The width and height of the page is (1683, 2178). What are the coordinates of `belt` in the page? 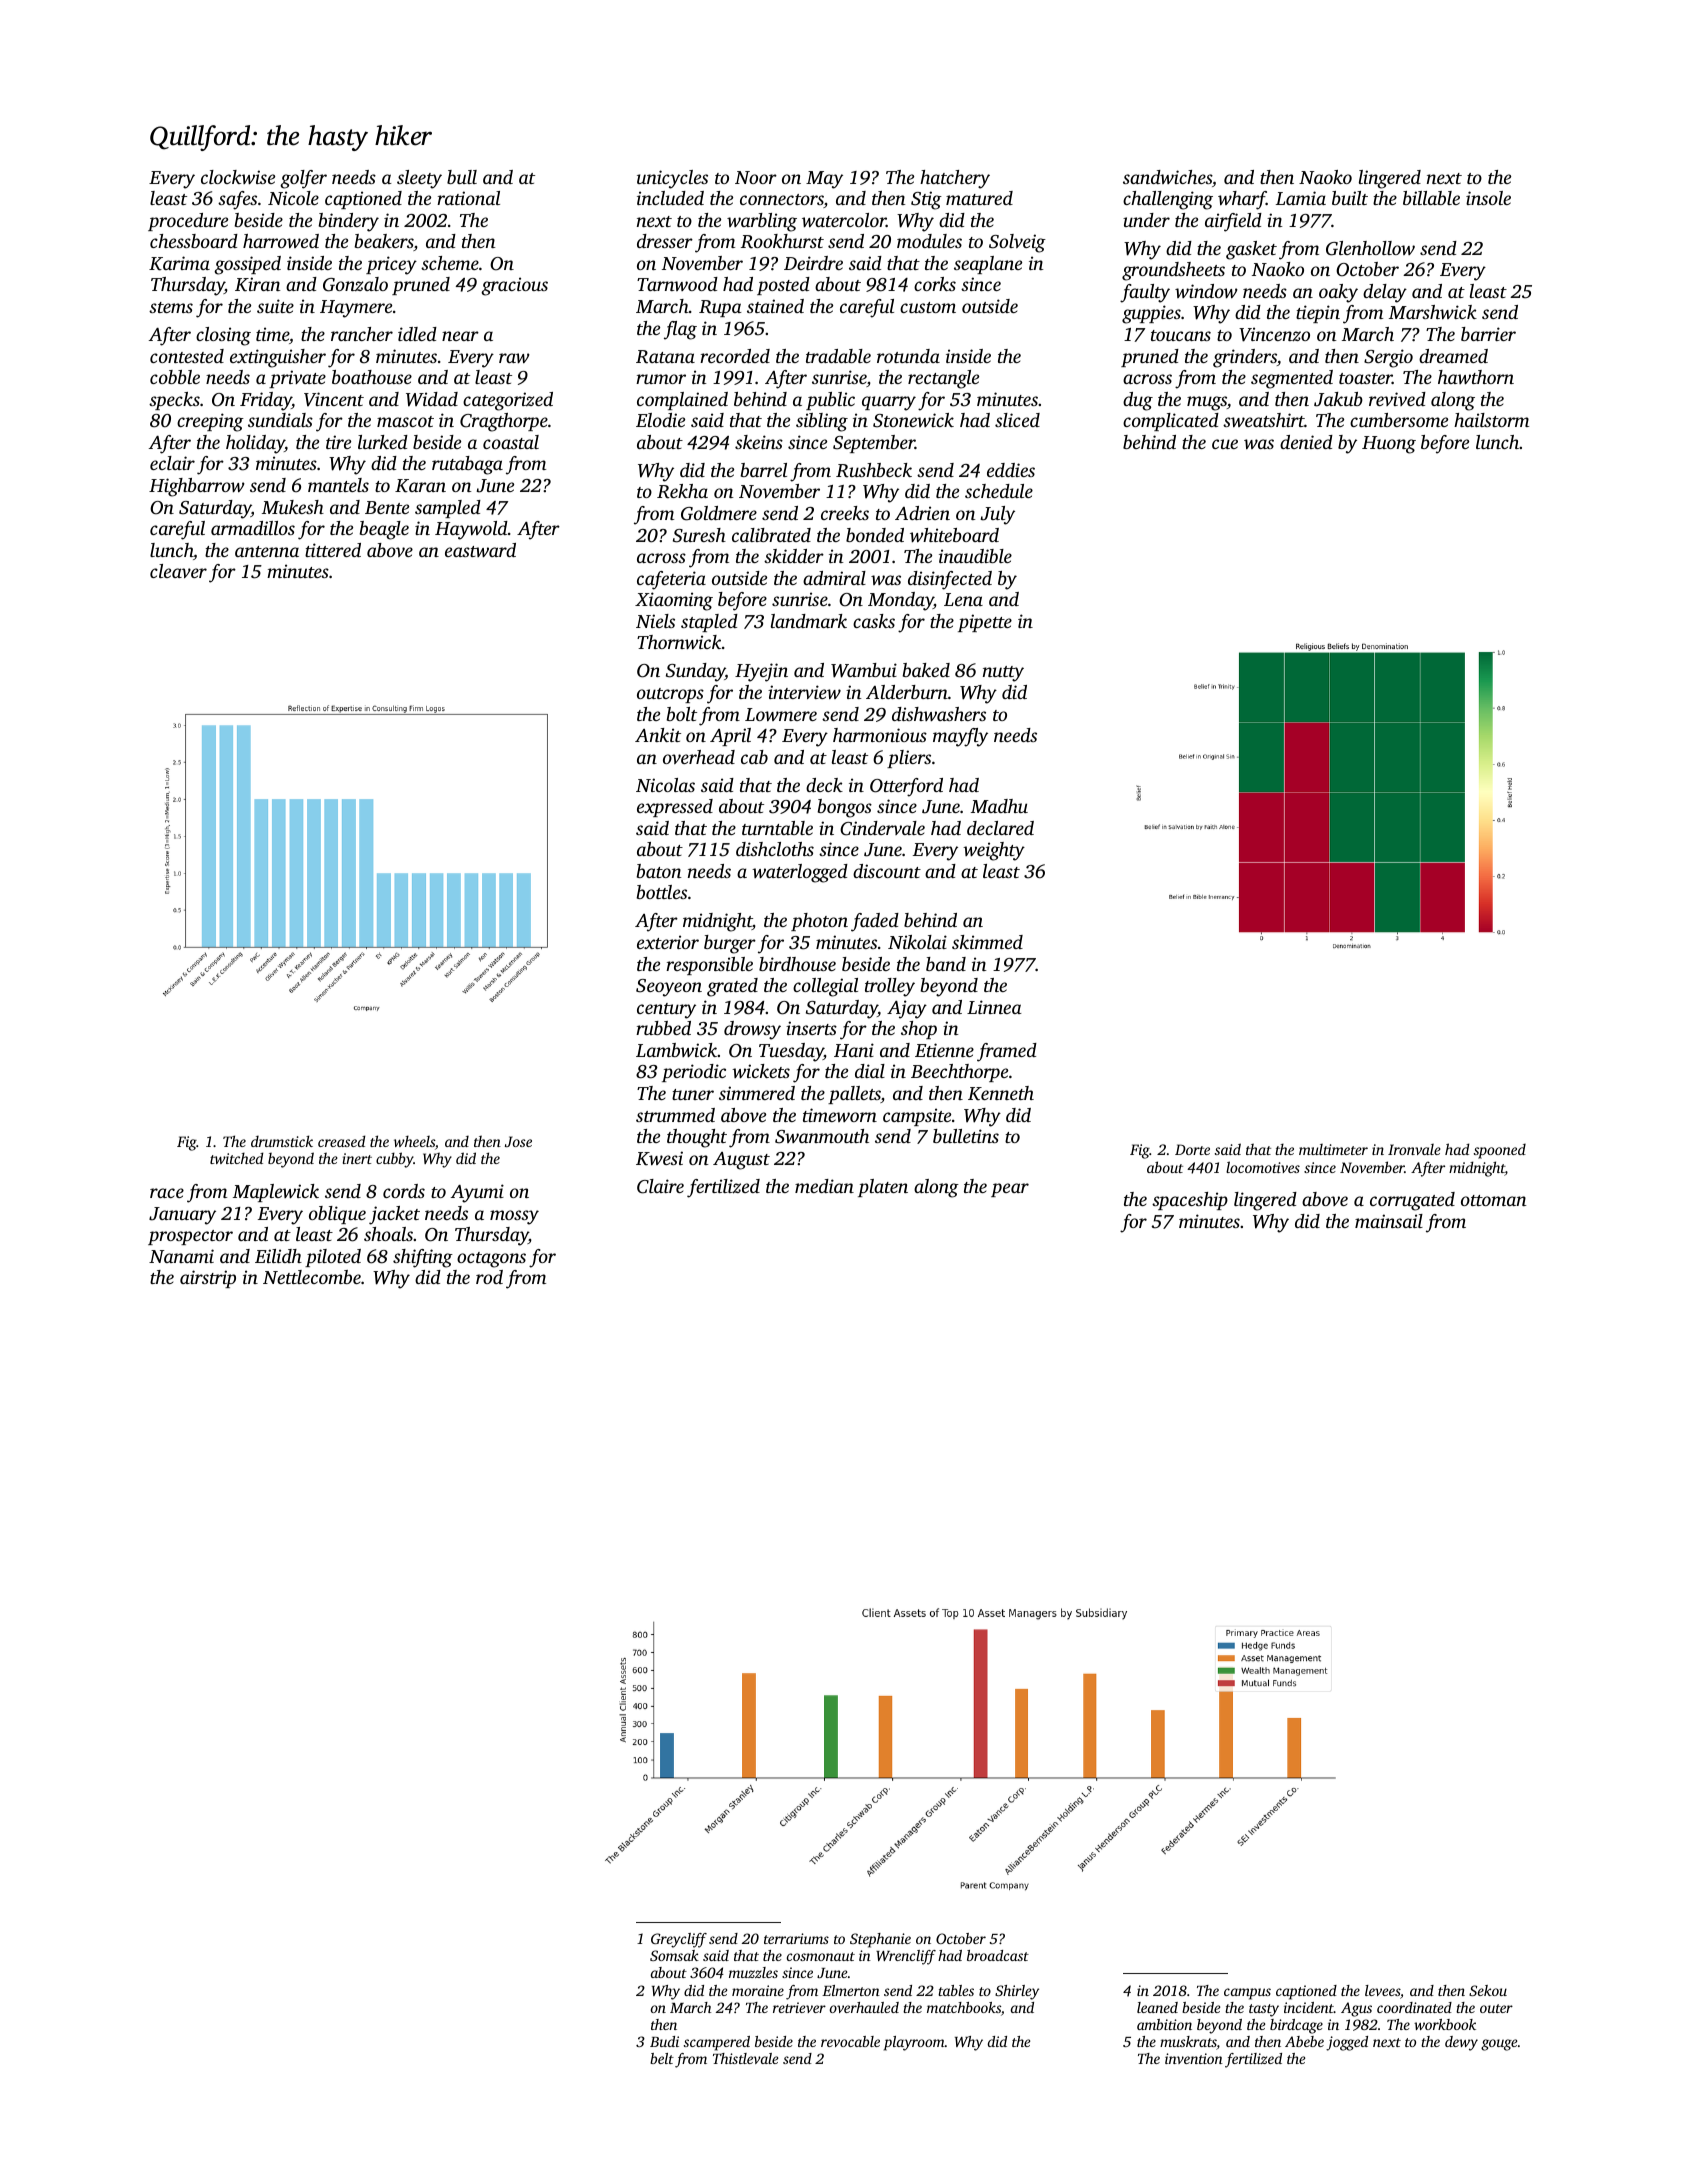 It's located at (662, 2058).
